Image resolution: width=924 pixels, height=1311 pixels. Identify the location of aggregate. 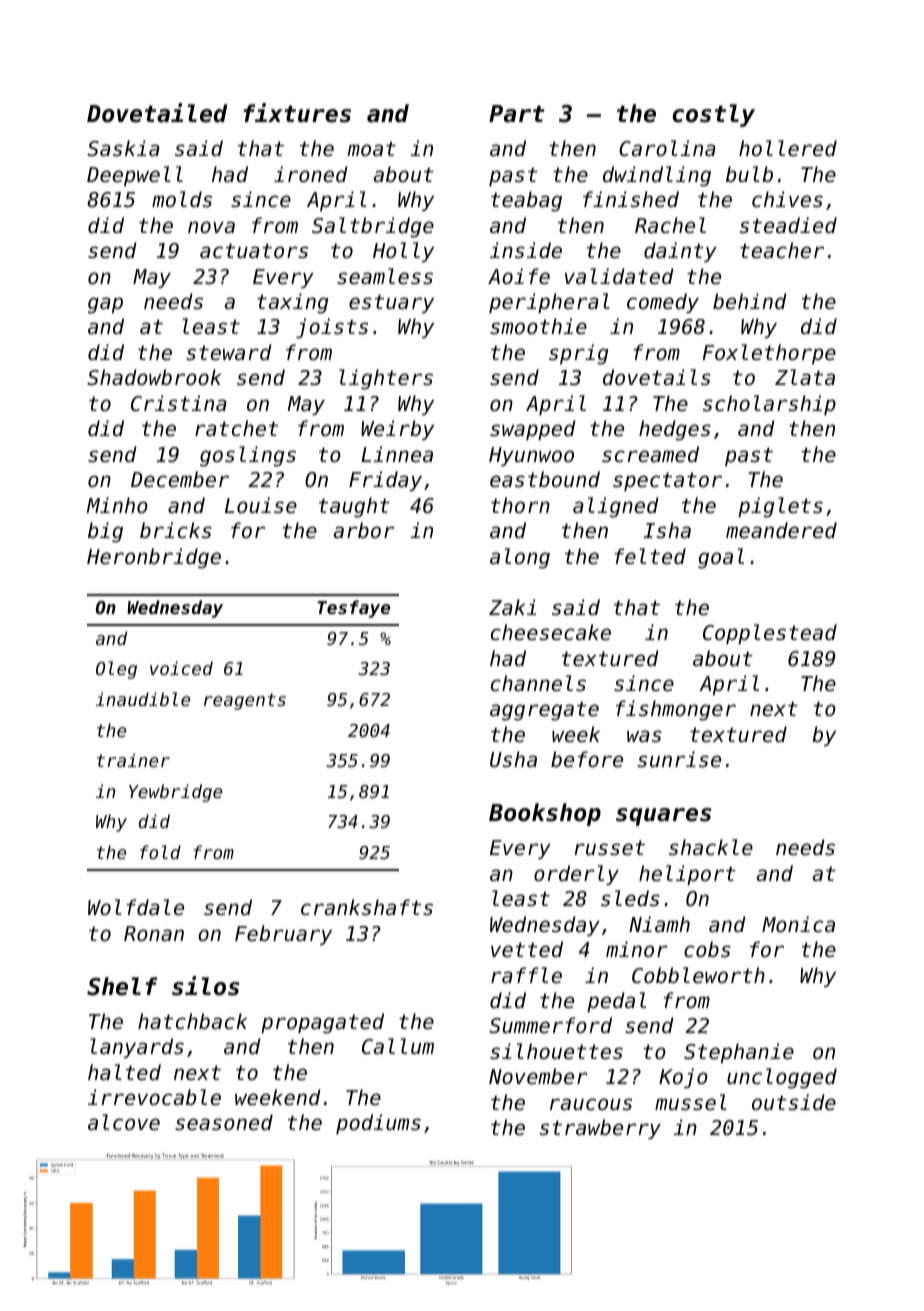
(544, 711).
